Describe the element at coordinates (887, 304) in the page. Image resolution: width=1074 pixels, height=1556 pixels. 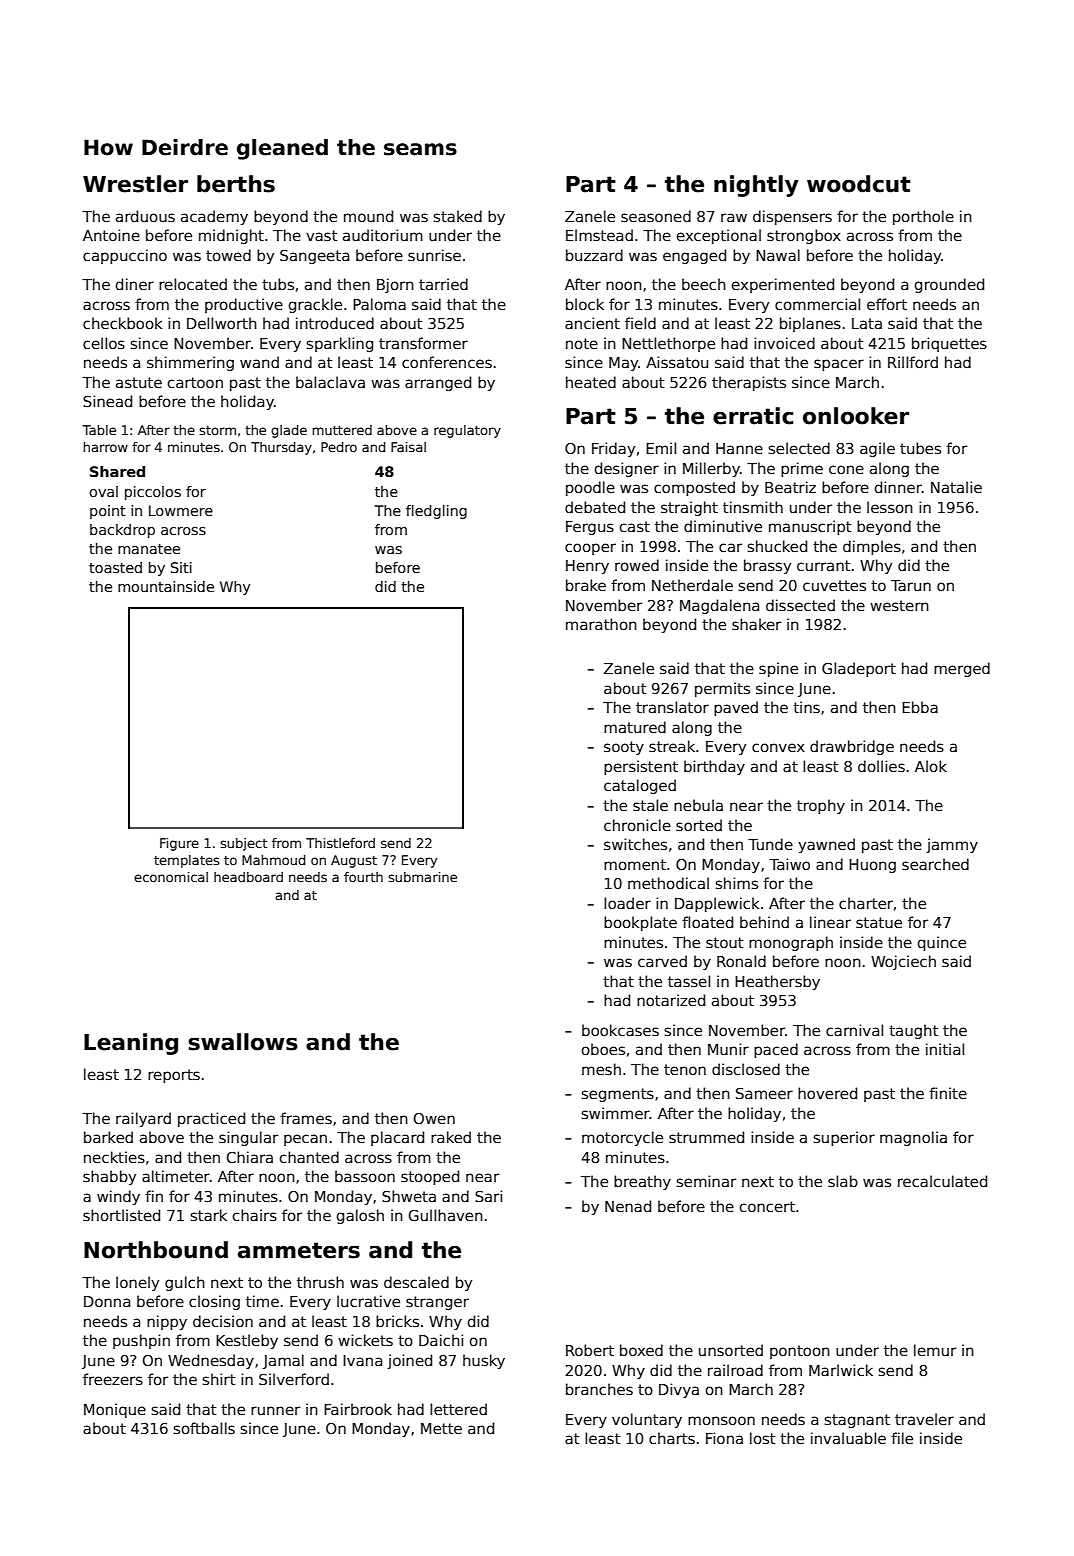
I see `effort` at that location.
